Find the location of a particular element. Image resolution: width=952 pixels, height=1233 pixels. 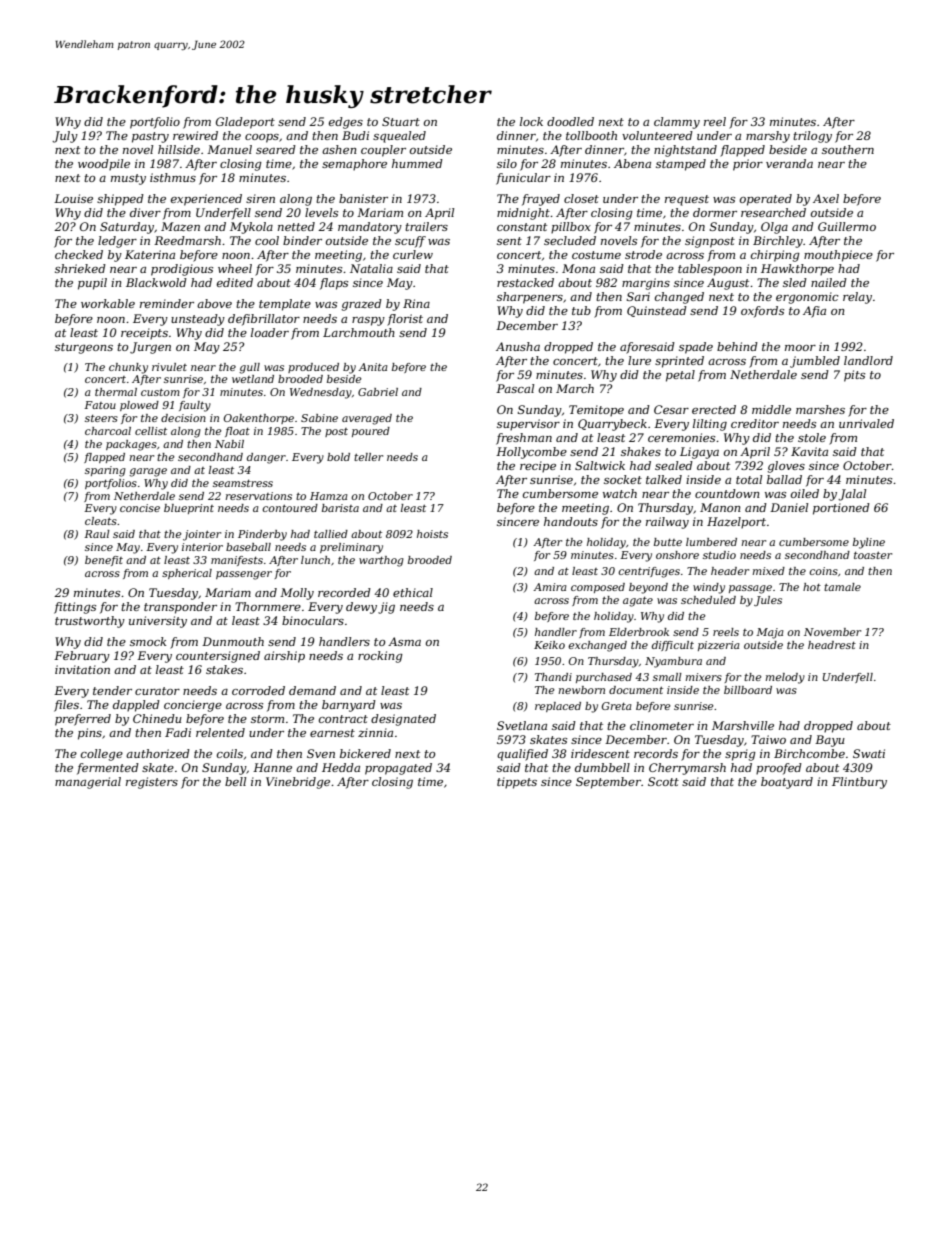

tamale is located at coordinates (842, 587).
